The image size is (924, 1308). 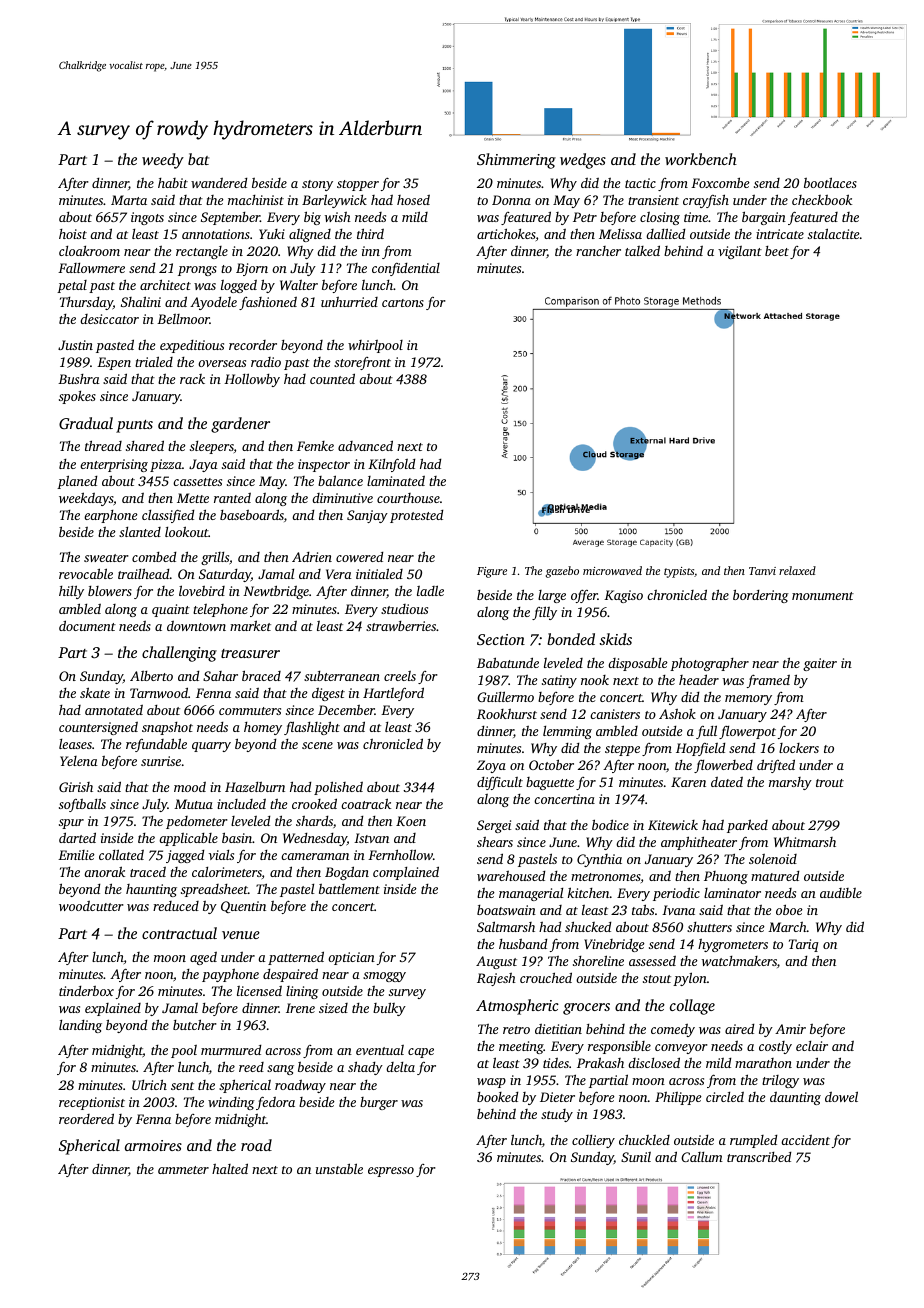 I want to click on pedometer, so click(x=197, y=822).
